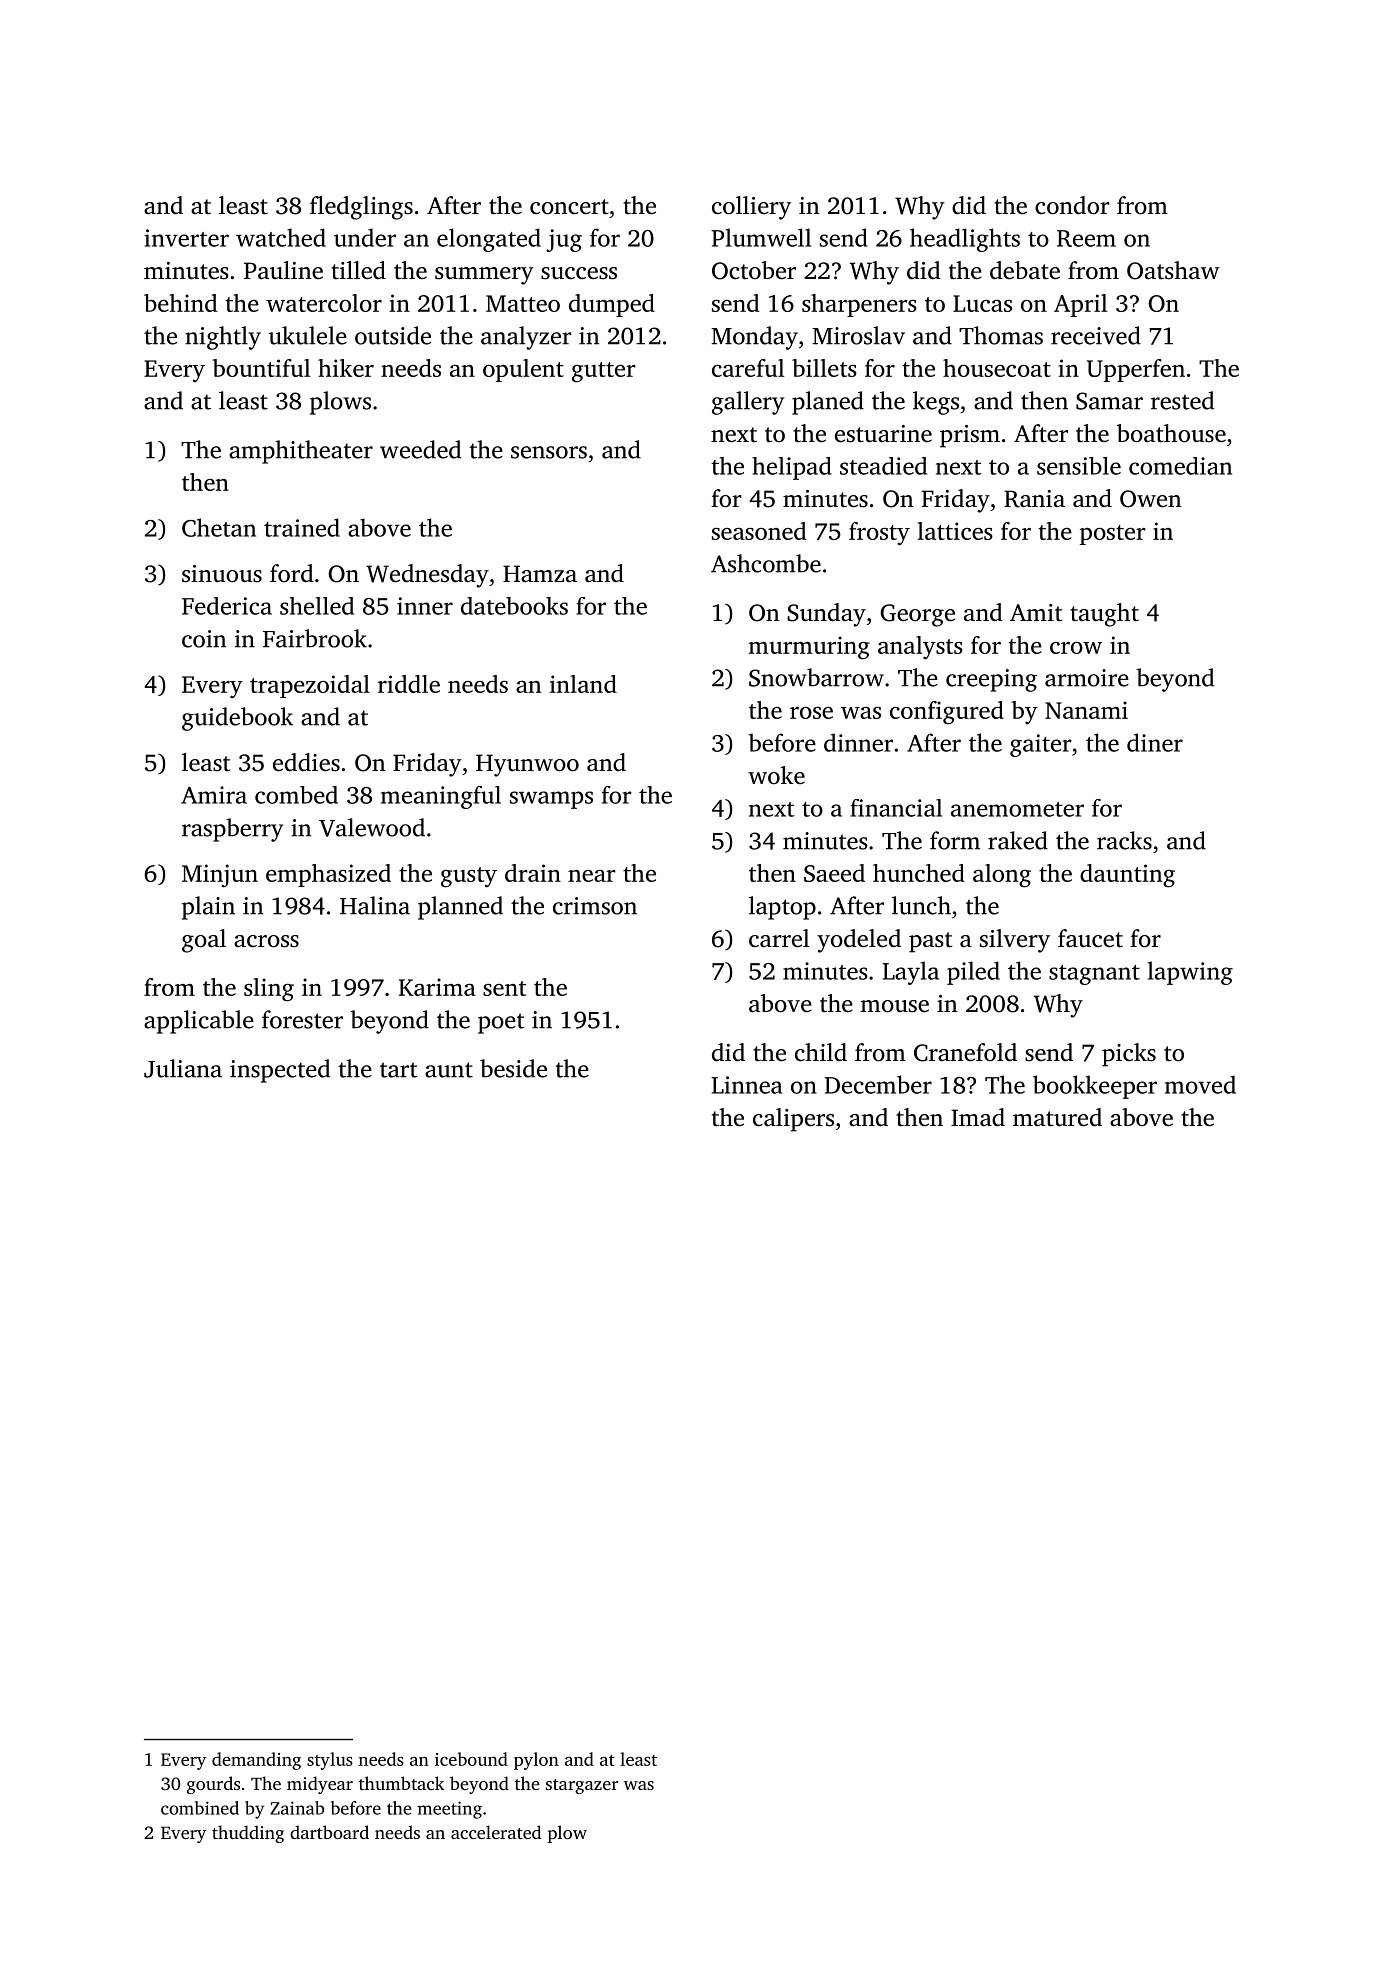  What do you see at coordinates (420, 449) in the screenshot?
I see `weeded` at bounding box center [420, 449].
